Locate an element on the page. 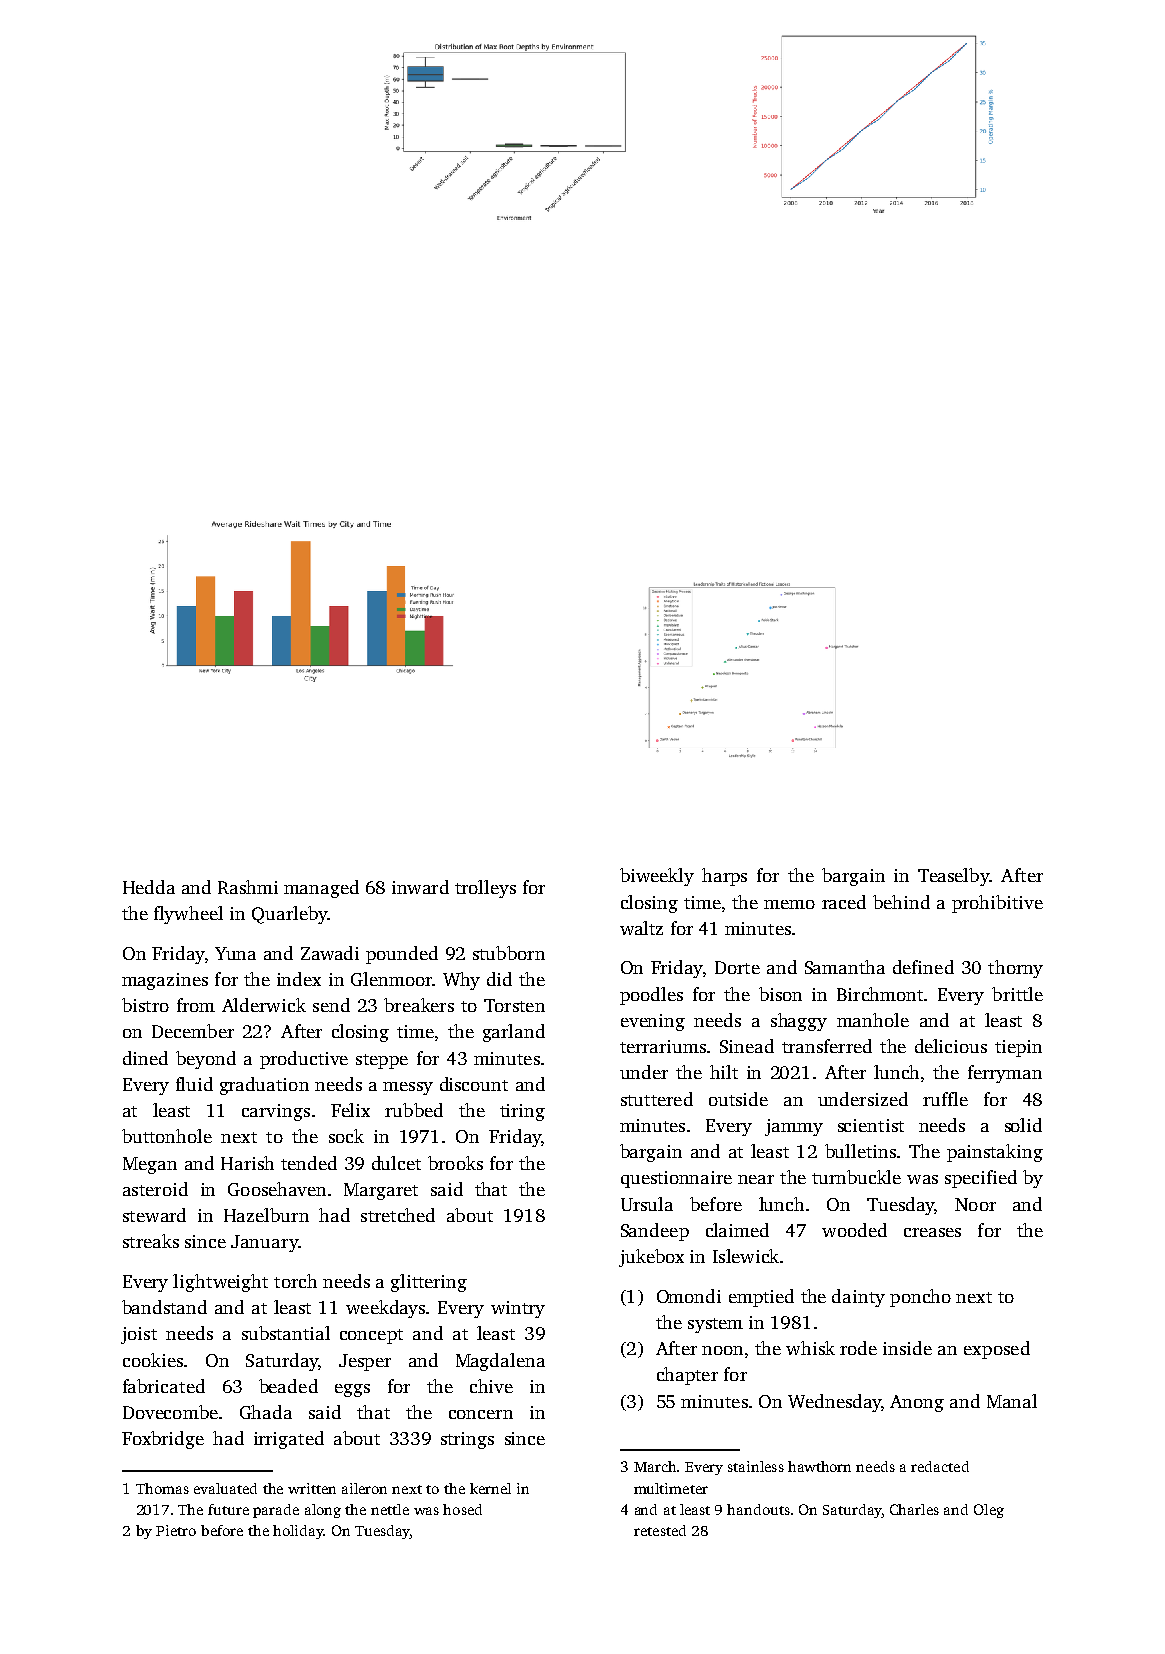  Hedda is located at coordinates (149, 887).
